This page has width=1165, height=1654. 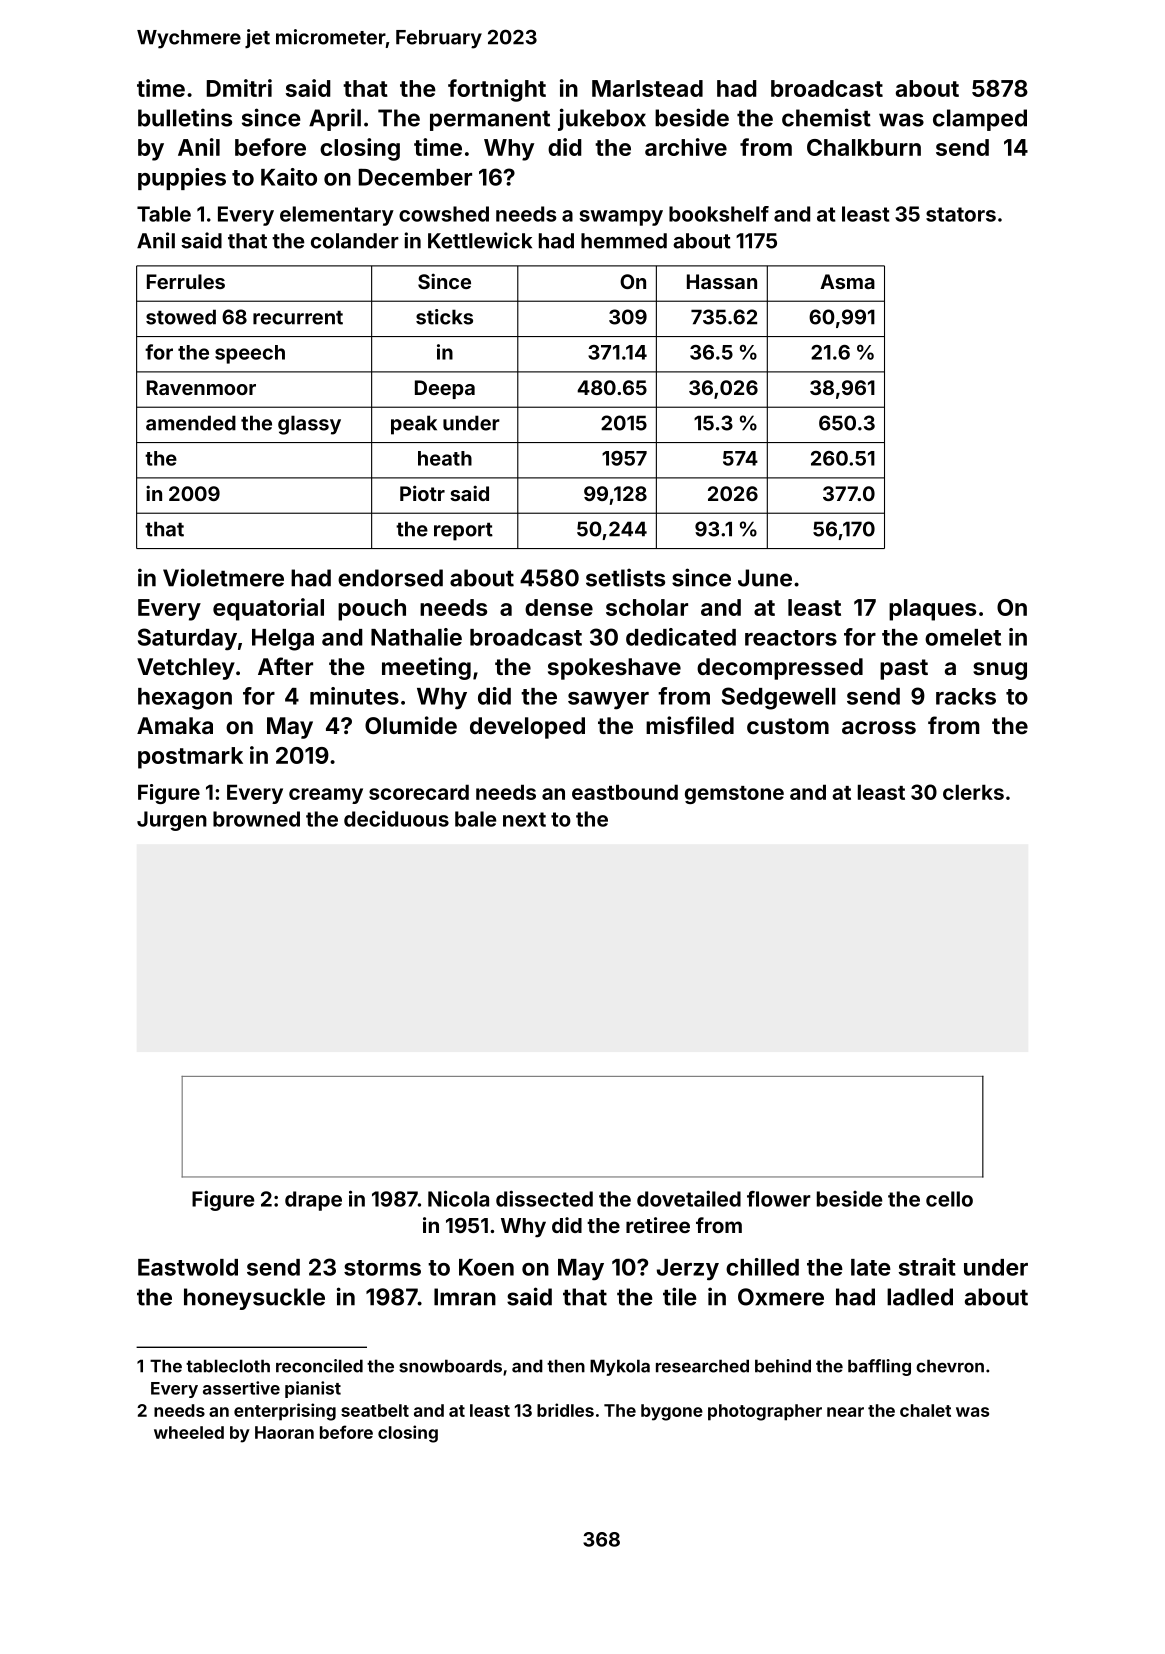 What do you see at coordinates (524, 819) in the page?
I see `next` at bounding box center [524, 819].
